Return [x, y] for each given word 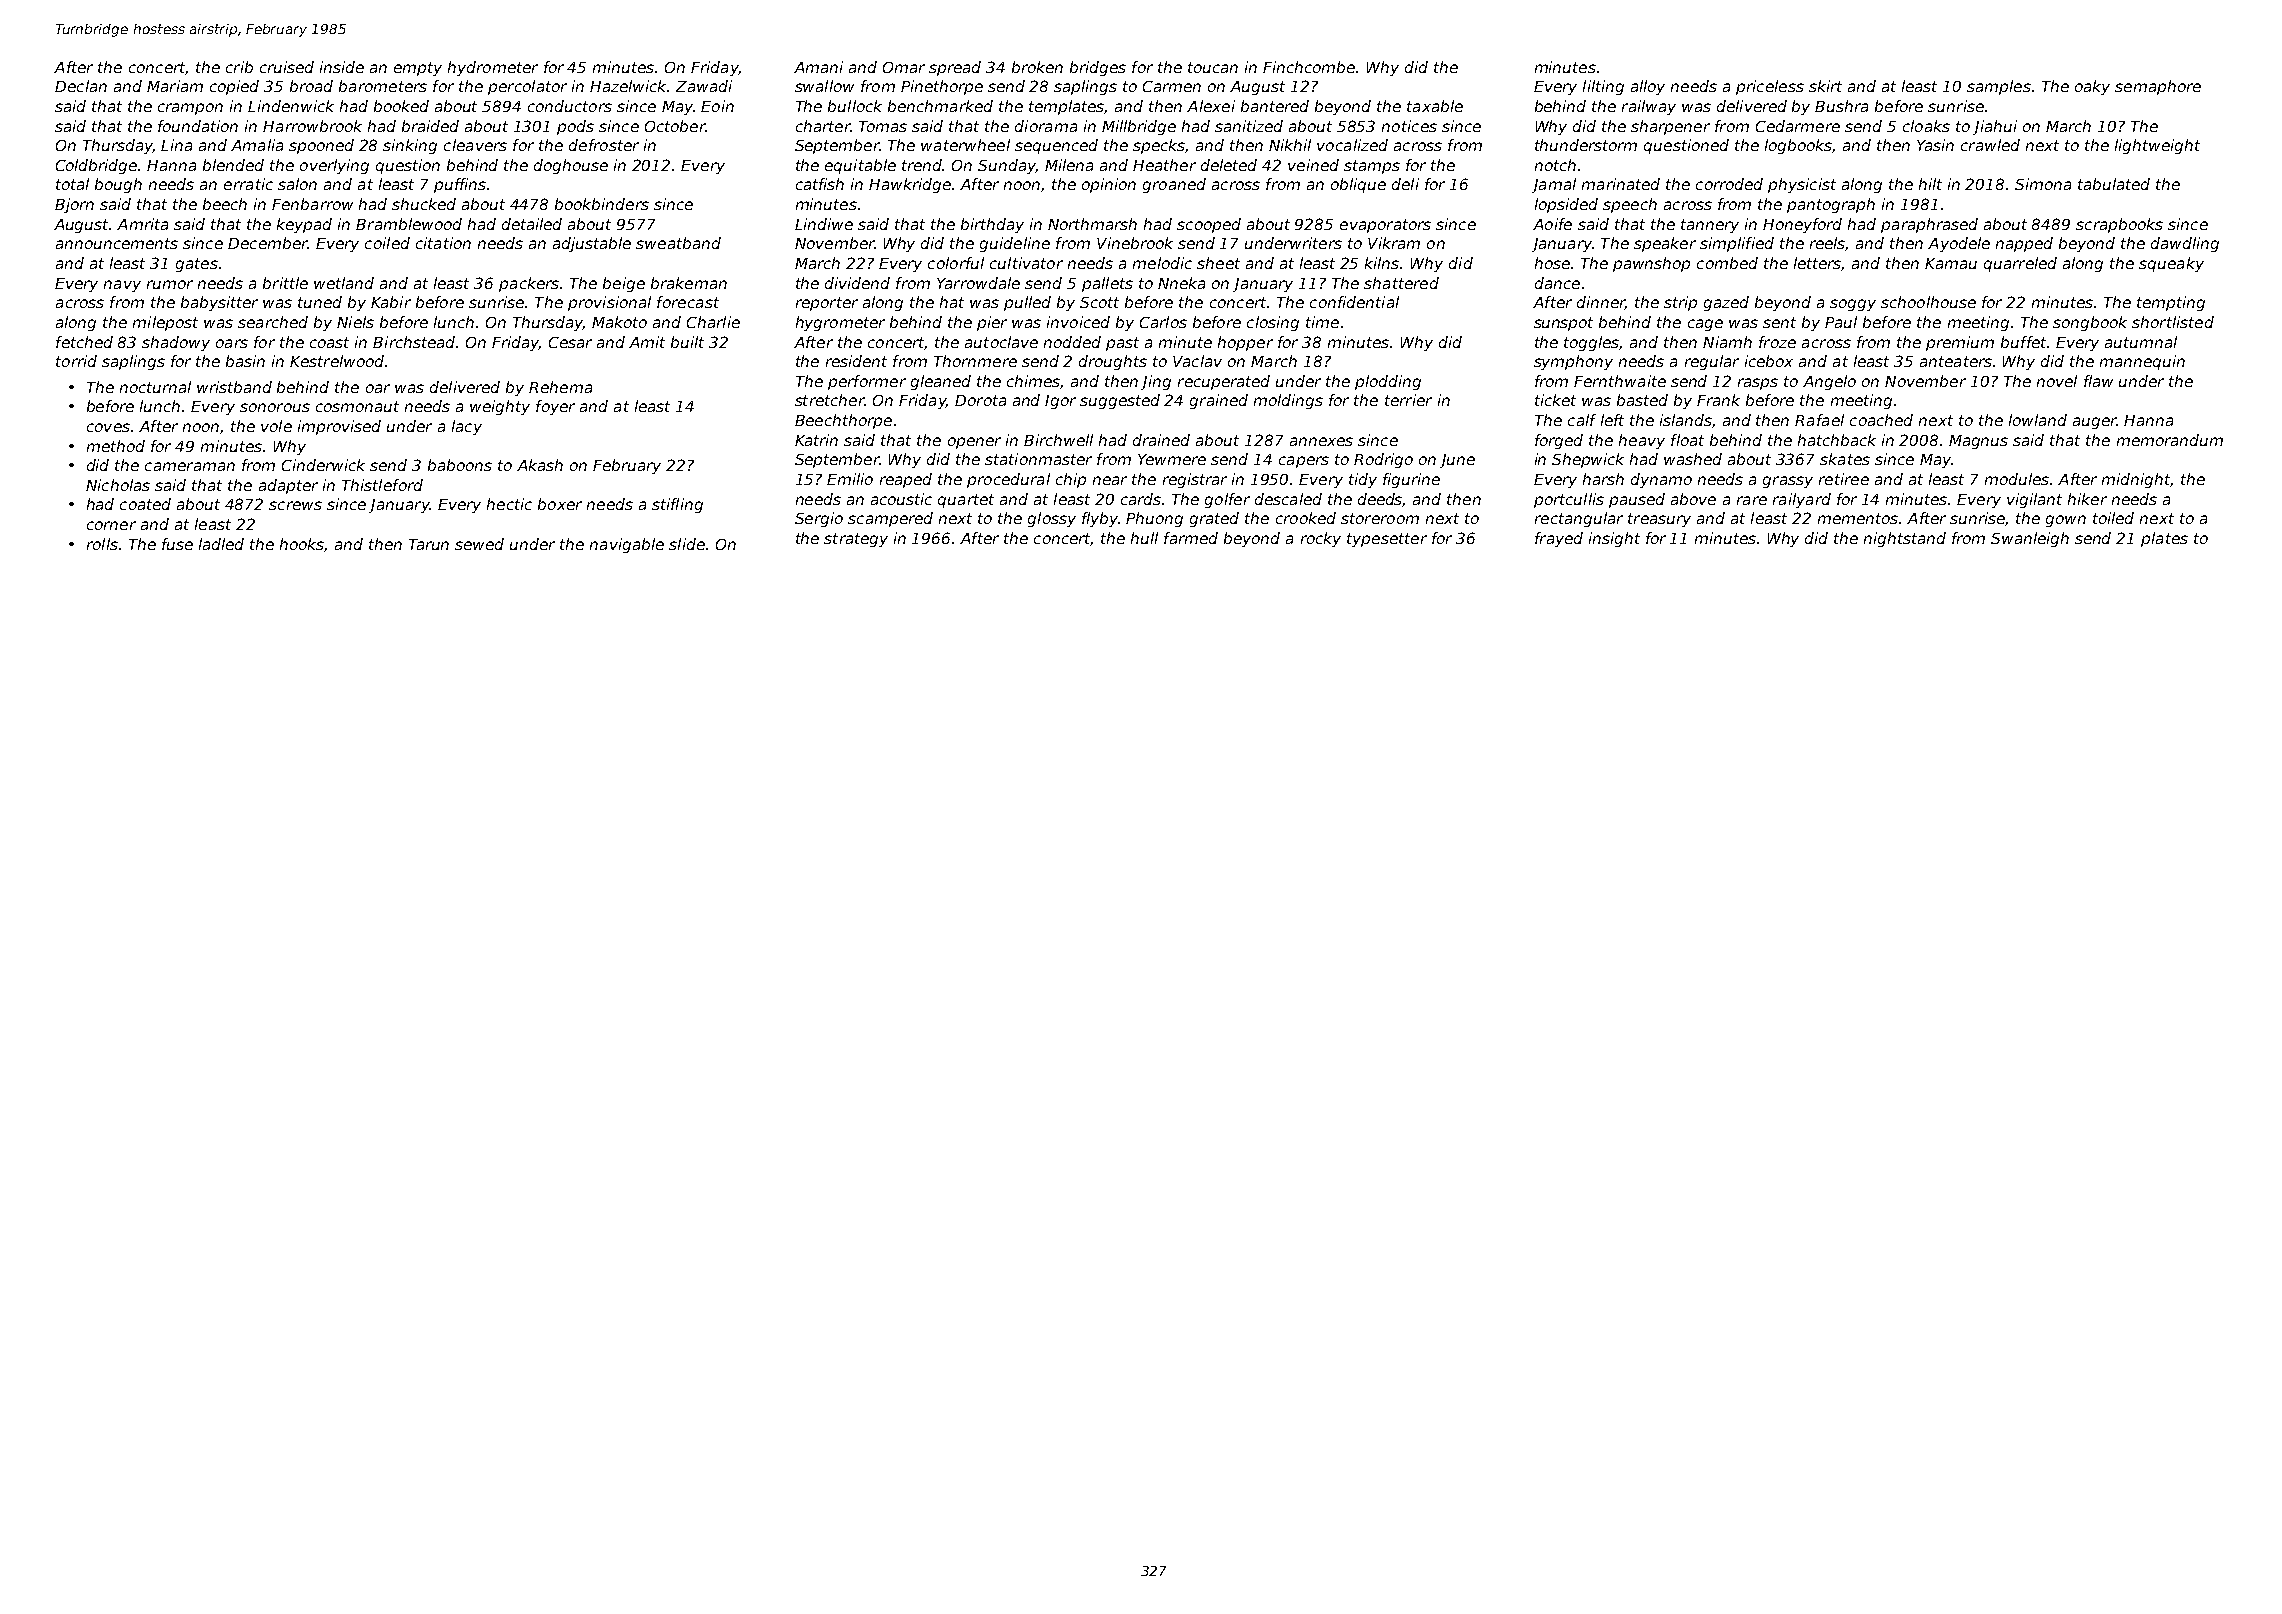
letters [1818, 264]
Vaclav [1197, 361]
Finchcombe [1309, 67]
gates [197, 265]
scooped [1209, 225]
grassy [1788, 482]
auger [2095, 423]
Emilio [850, 479]
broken [1037, 67]
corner [111, 525]
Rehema [560, 387]
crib [239, 67]
